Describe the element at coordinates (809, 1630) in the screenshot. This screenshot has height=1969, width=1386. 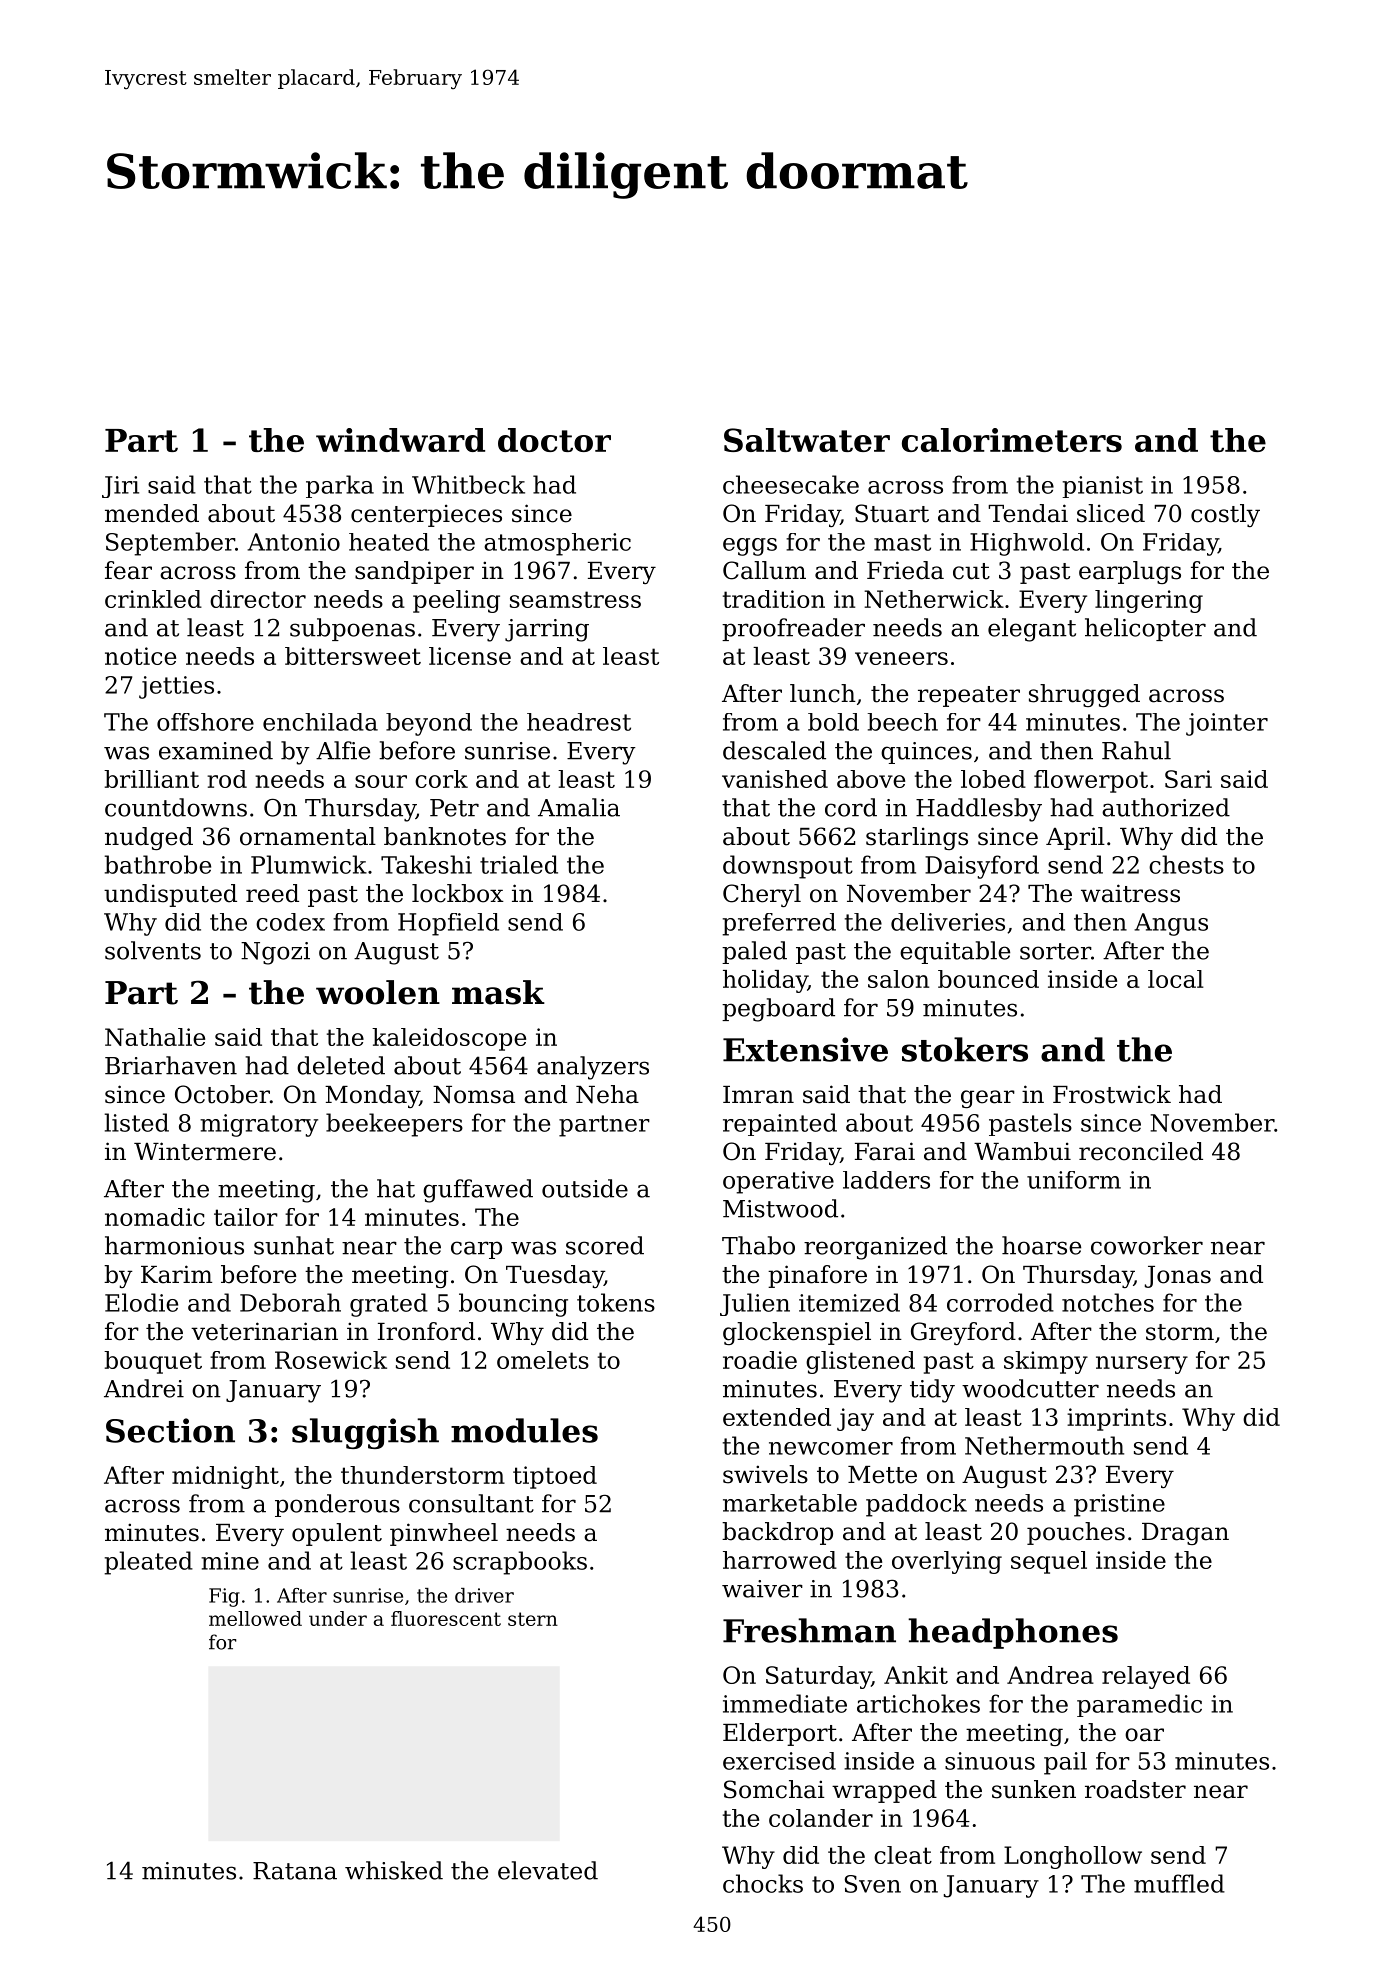
I see `Freshman` at that location.
